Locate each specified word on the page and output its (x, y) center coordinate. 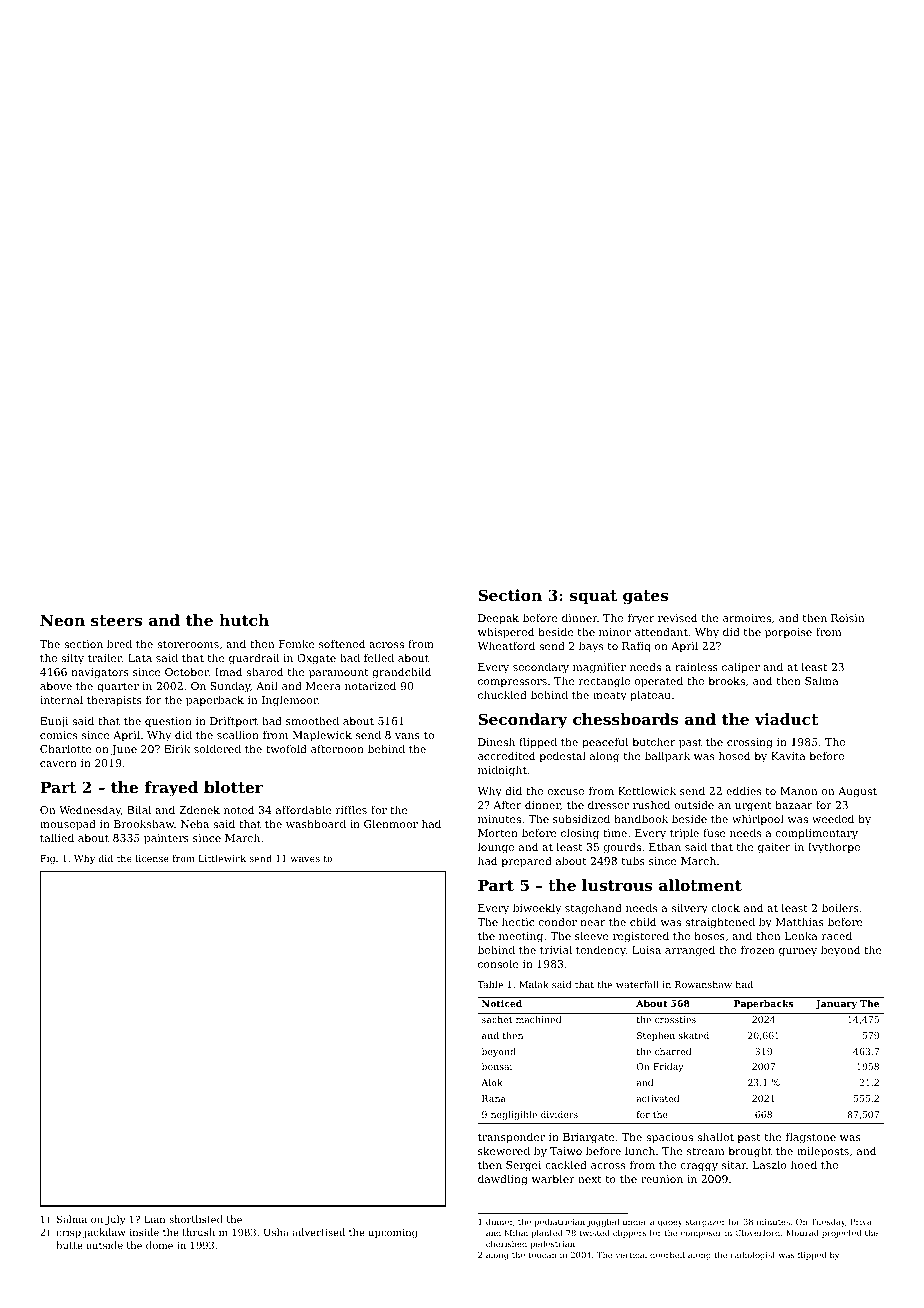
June (124, 750)
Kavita (788, 756)
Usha (276, 1232)
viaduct (786, 719)
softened (342, 643)
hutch (244, 620)
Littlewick (222, 858)
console (498, 963)
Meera (323, 686)
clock (725, 907)
